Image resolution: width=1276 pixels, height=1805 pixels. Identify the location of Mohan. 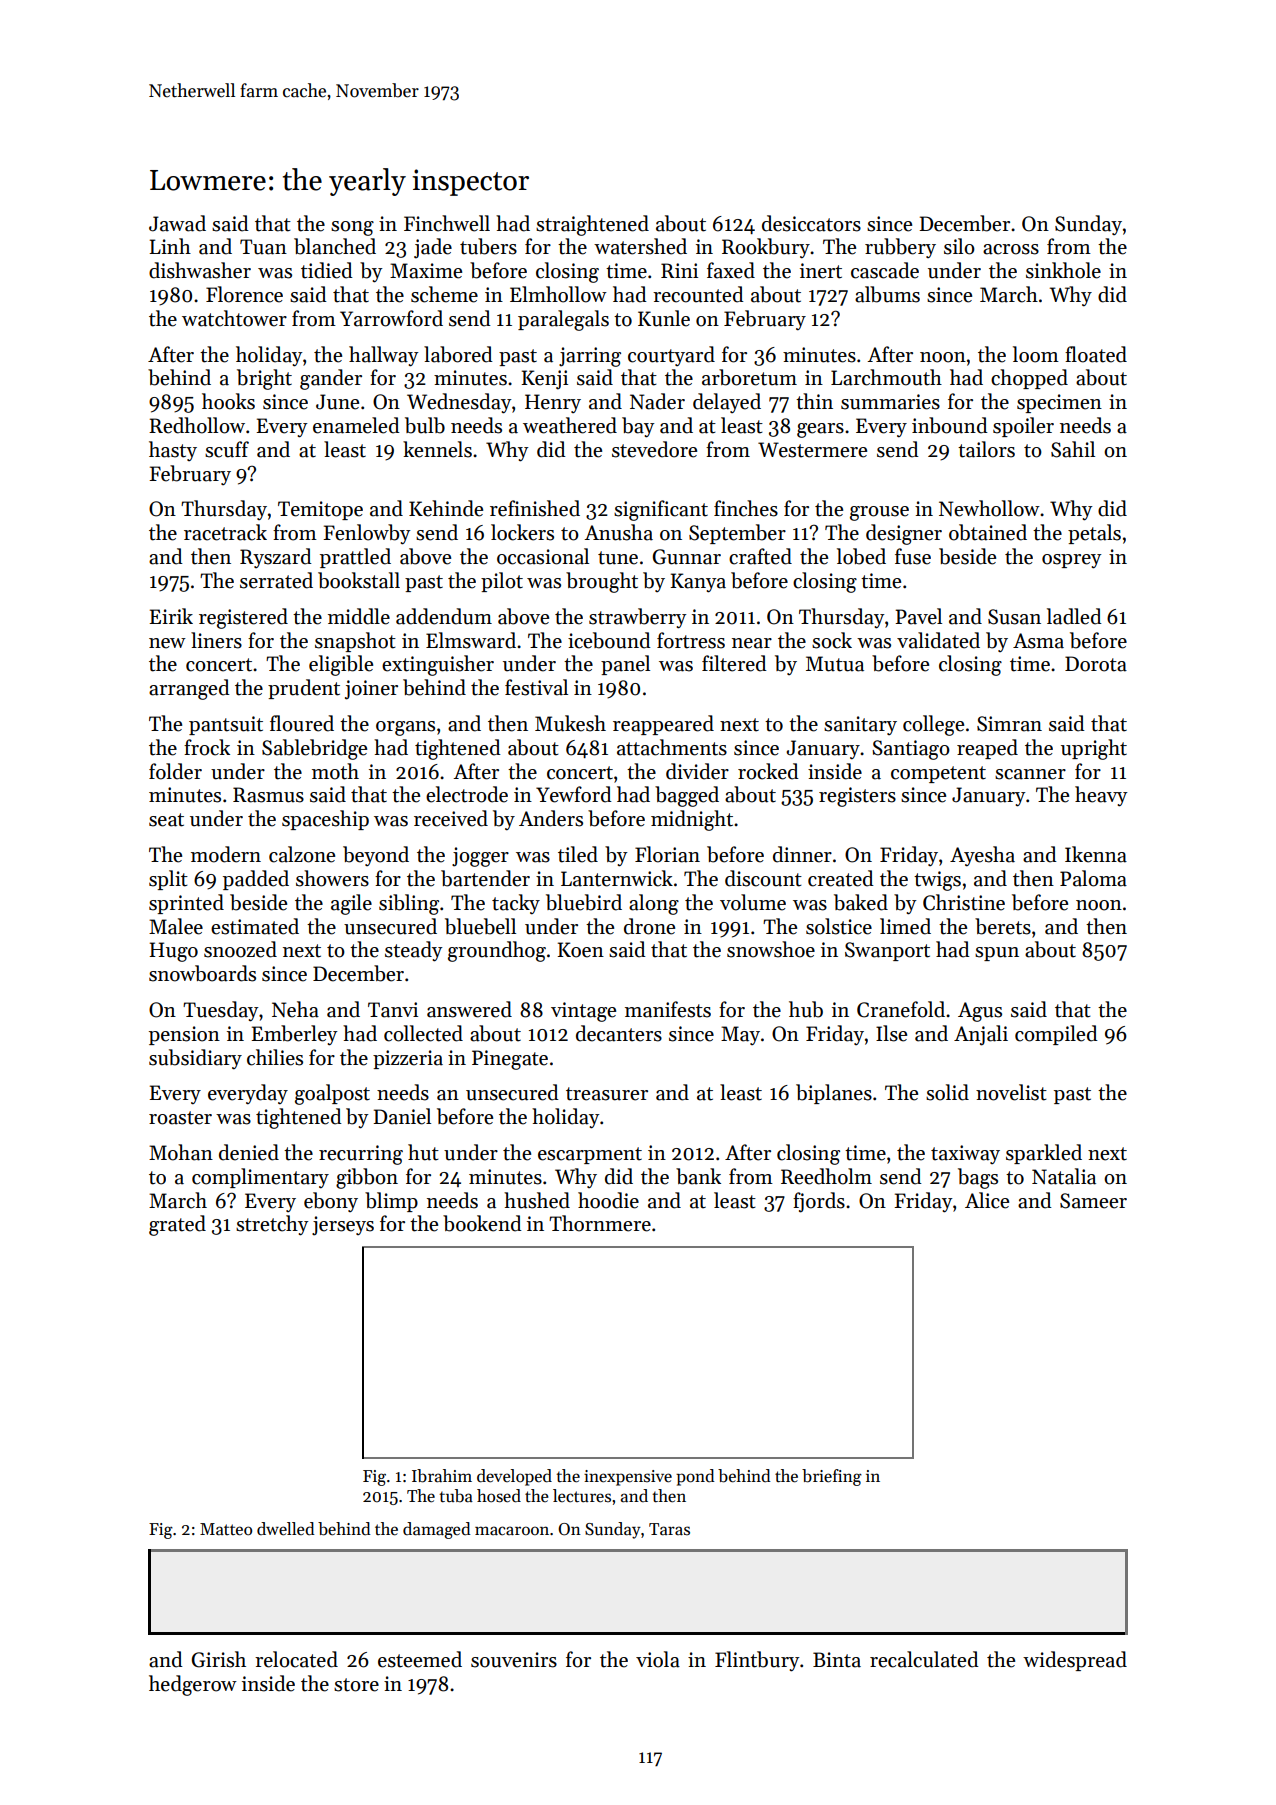
(181, 1152).
